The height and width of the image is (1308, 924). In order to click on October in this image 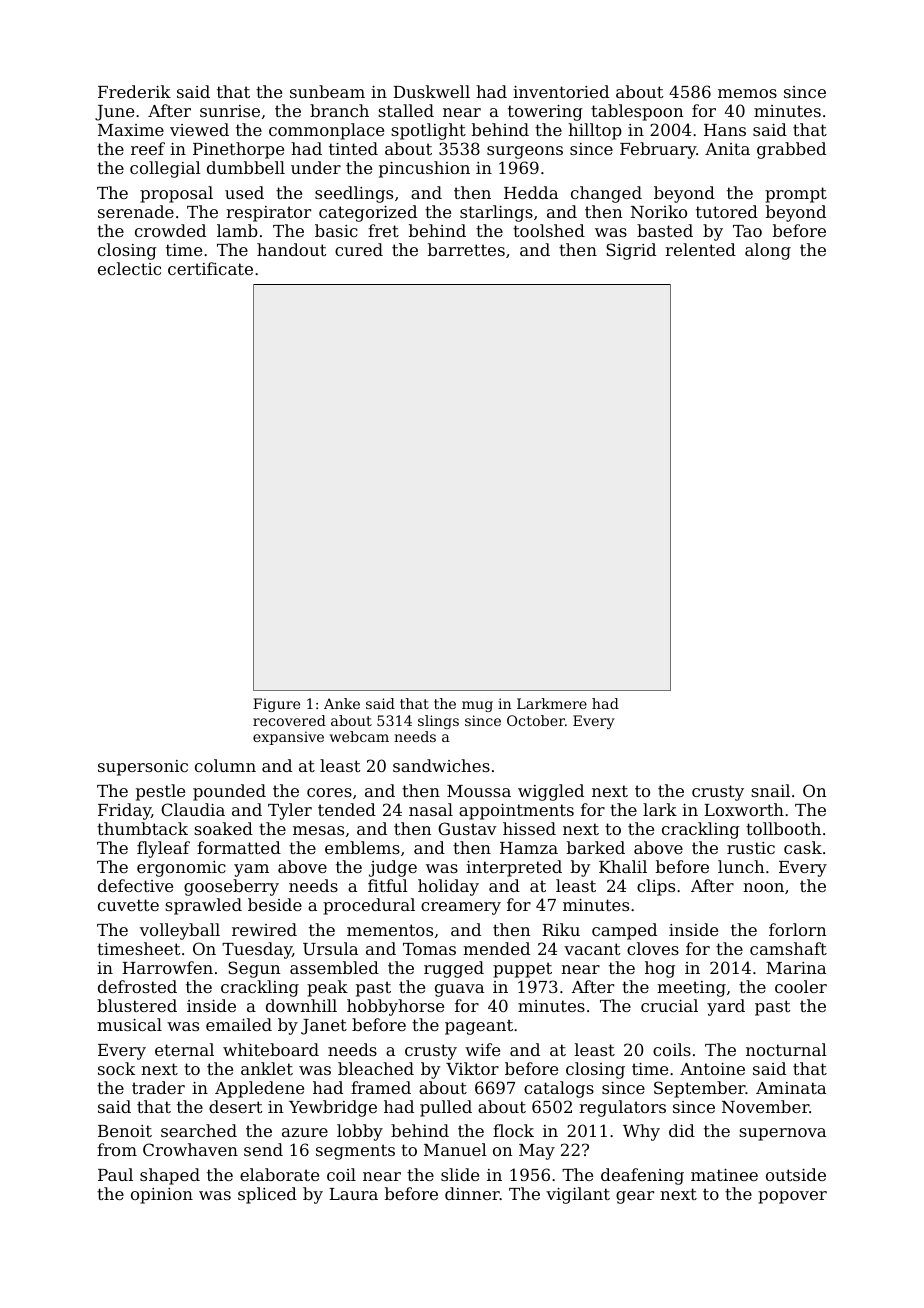, I will do `click(536, 720)`.
